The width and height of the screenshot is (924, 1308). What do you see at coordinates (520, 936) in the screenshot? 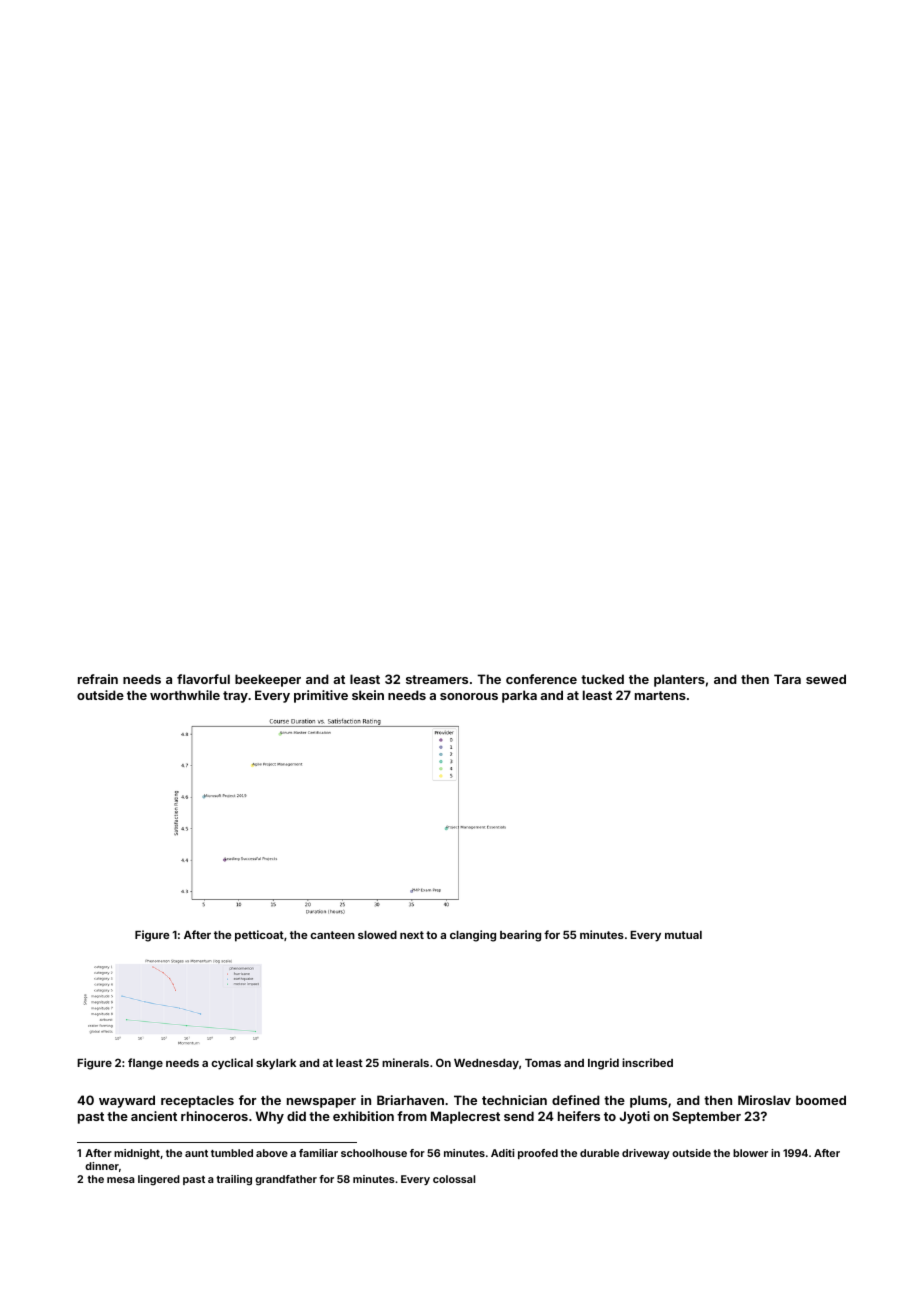
I see `bearing` at bounding box center [520, 936].
